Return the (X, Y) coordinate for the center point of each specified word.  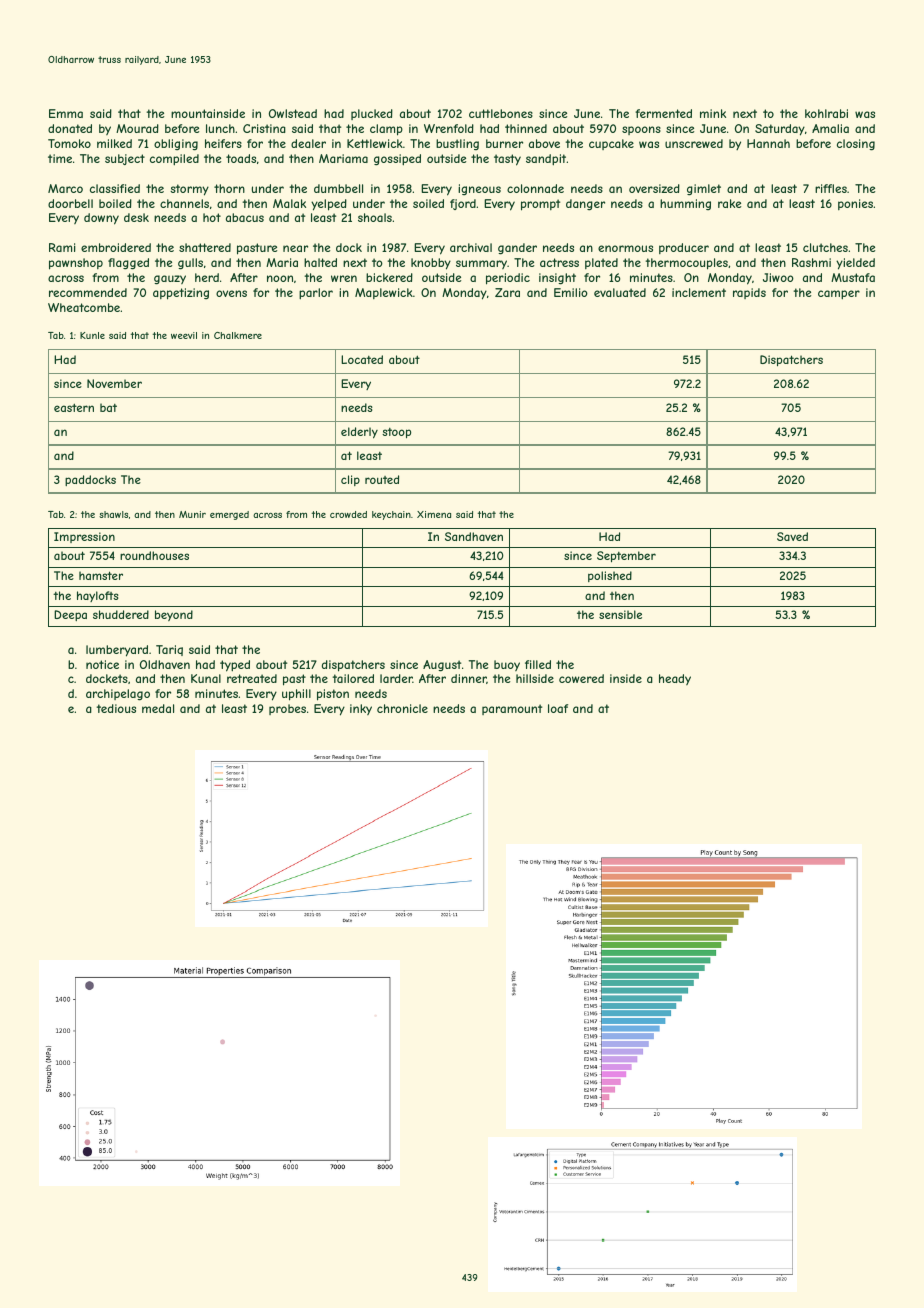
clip (350, 480)
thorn (229, 188)
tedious (116, 708)
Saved (792, 536)
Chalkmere (238, 335)
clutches (825, 247)
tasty (507, 160)
